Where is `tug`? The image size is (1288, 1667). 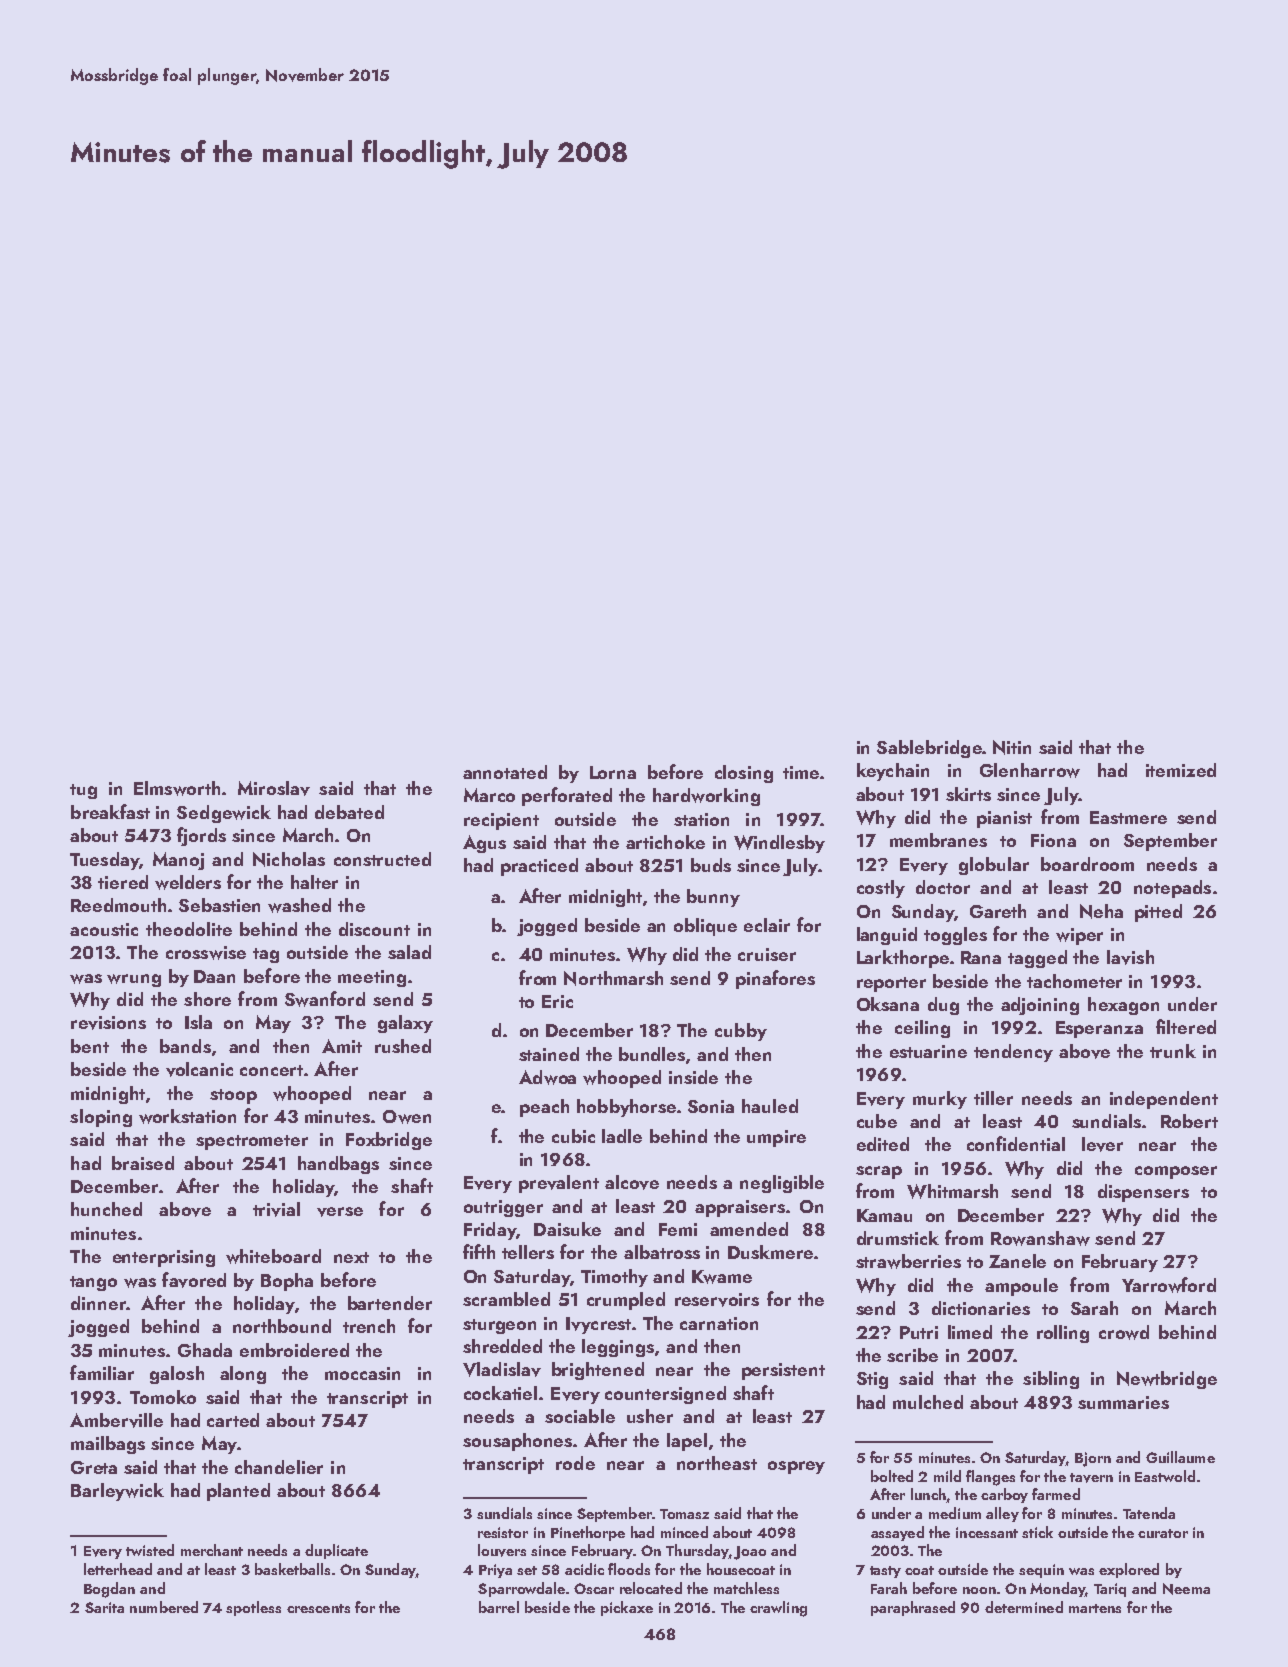
tug is located at coordinates (83, 791).
